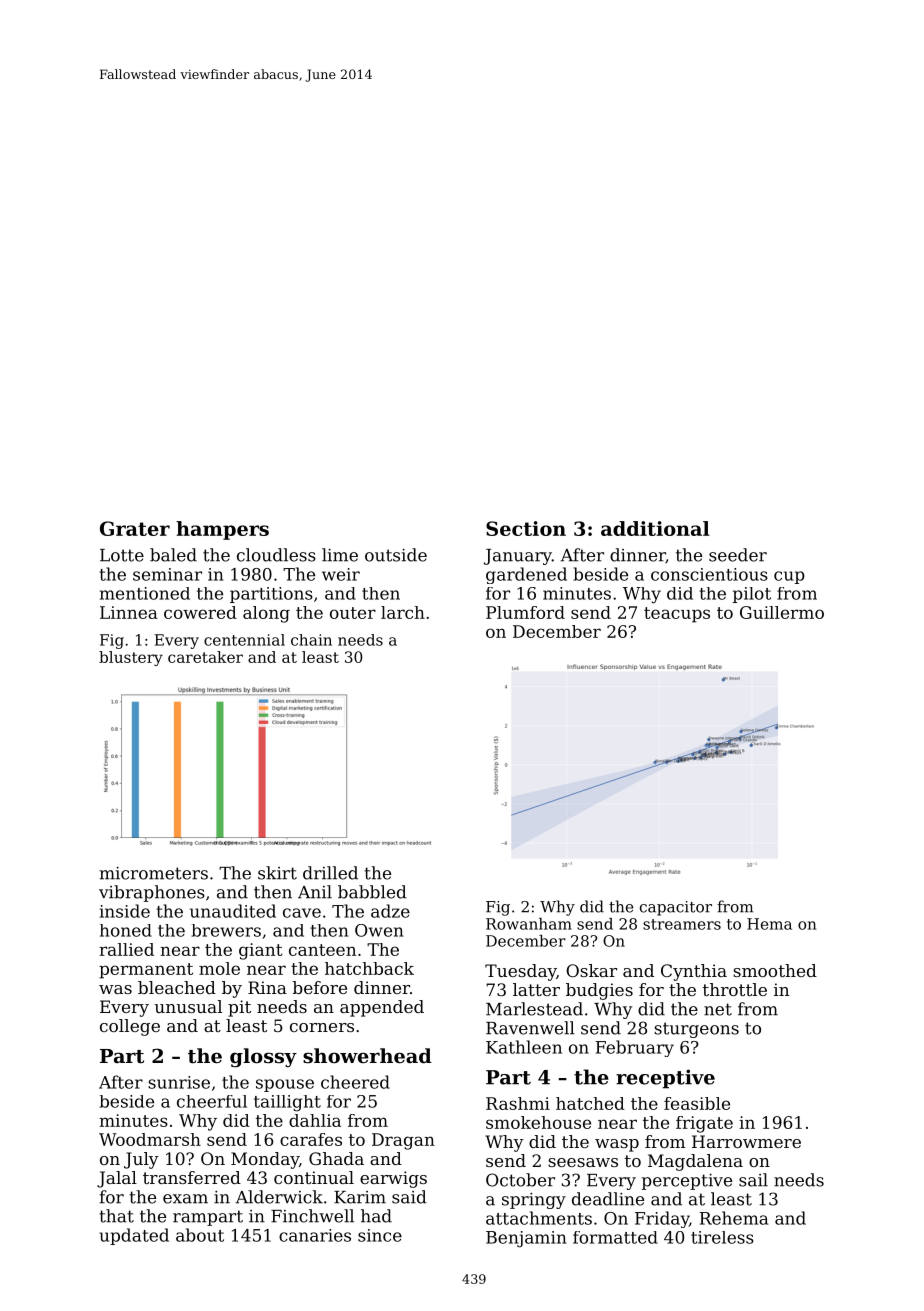 The image size is (924, 1311). What do you see at coordinates (322, 1027) in the document?
I see `corners` at bounding box center [322, 1027].
